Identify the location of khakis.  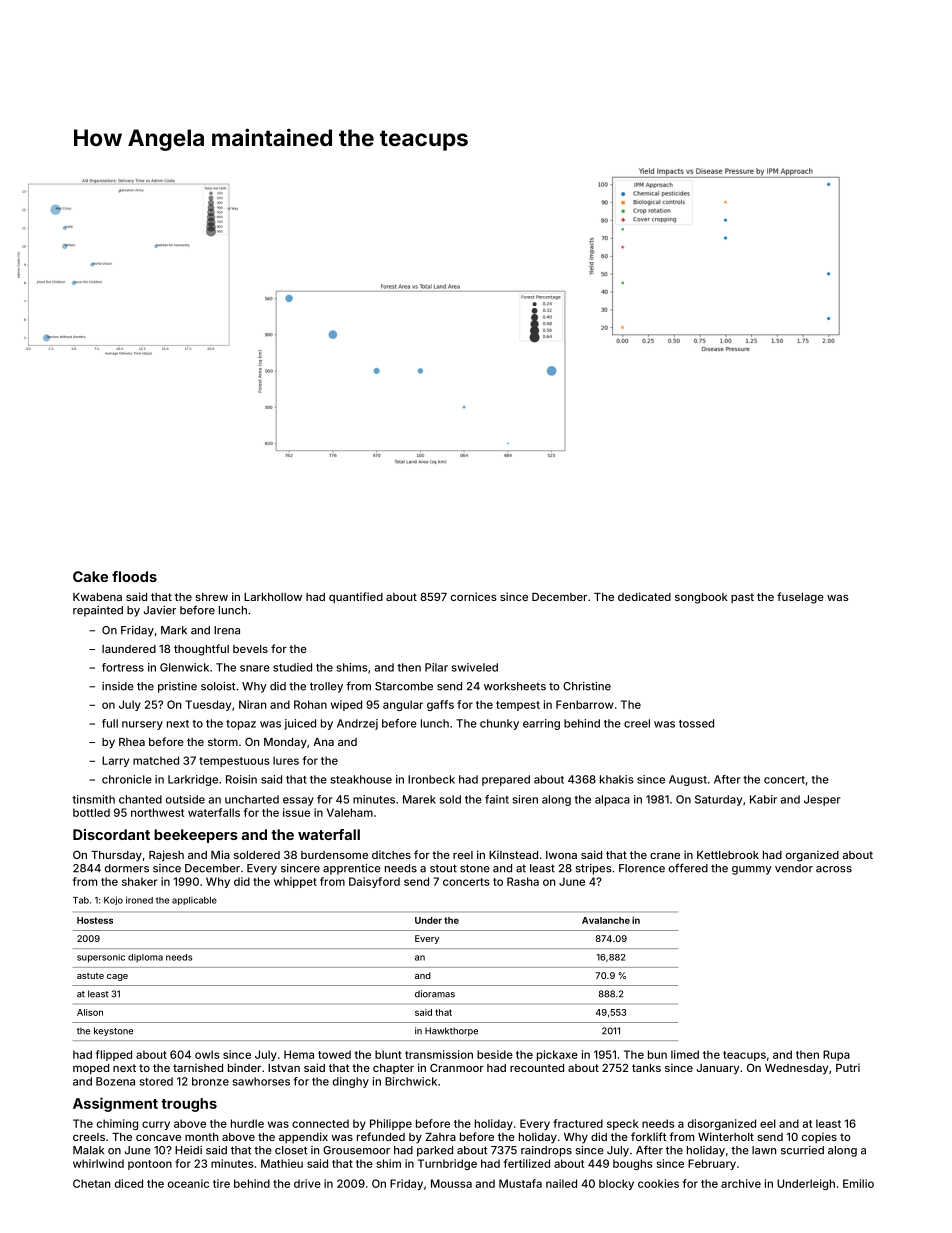
(617, 779).
